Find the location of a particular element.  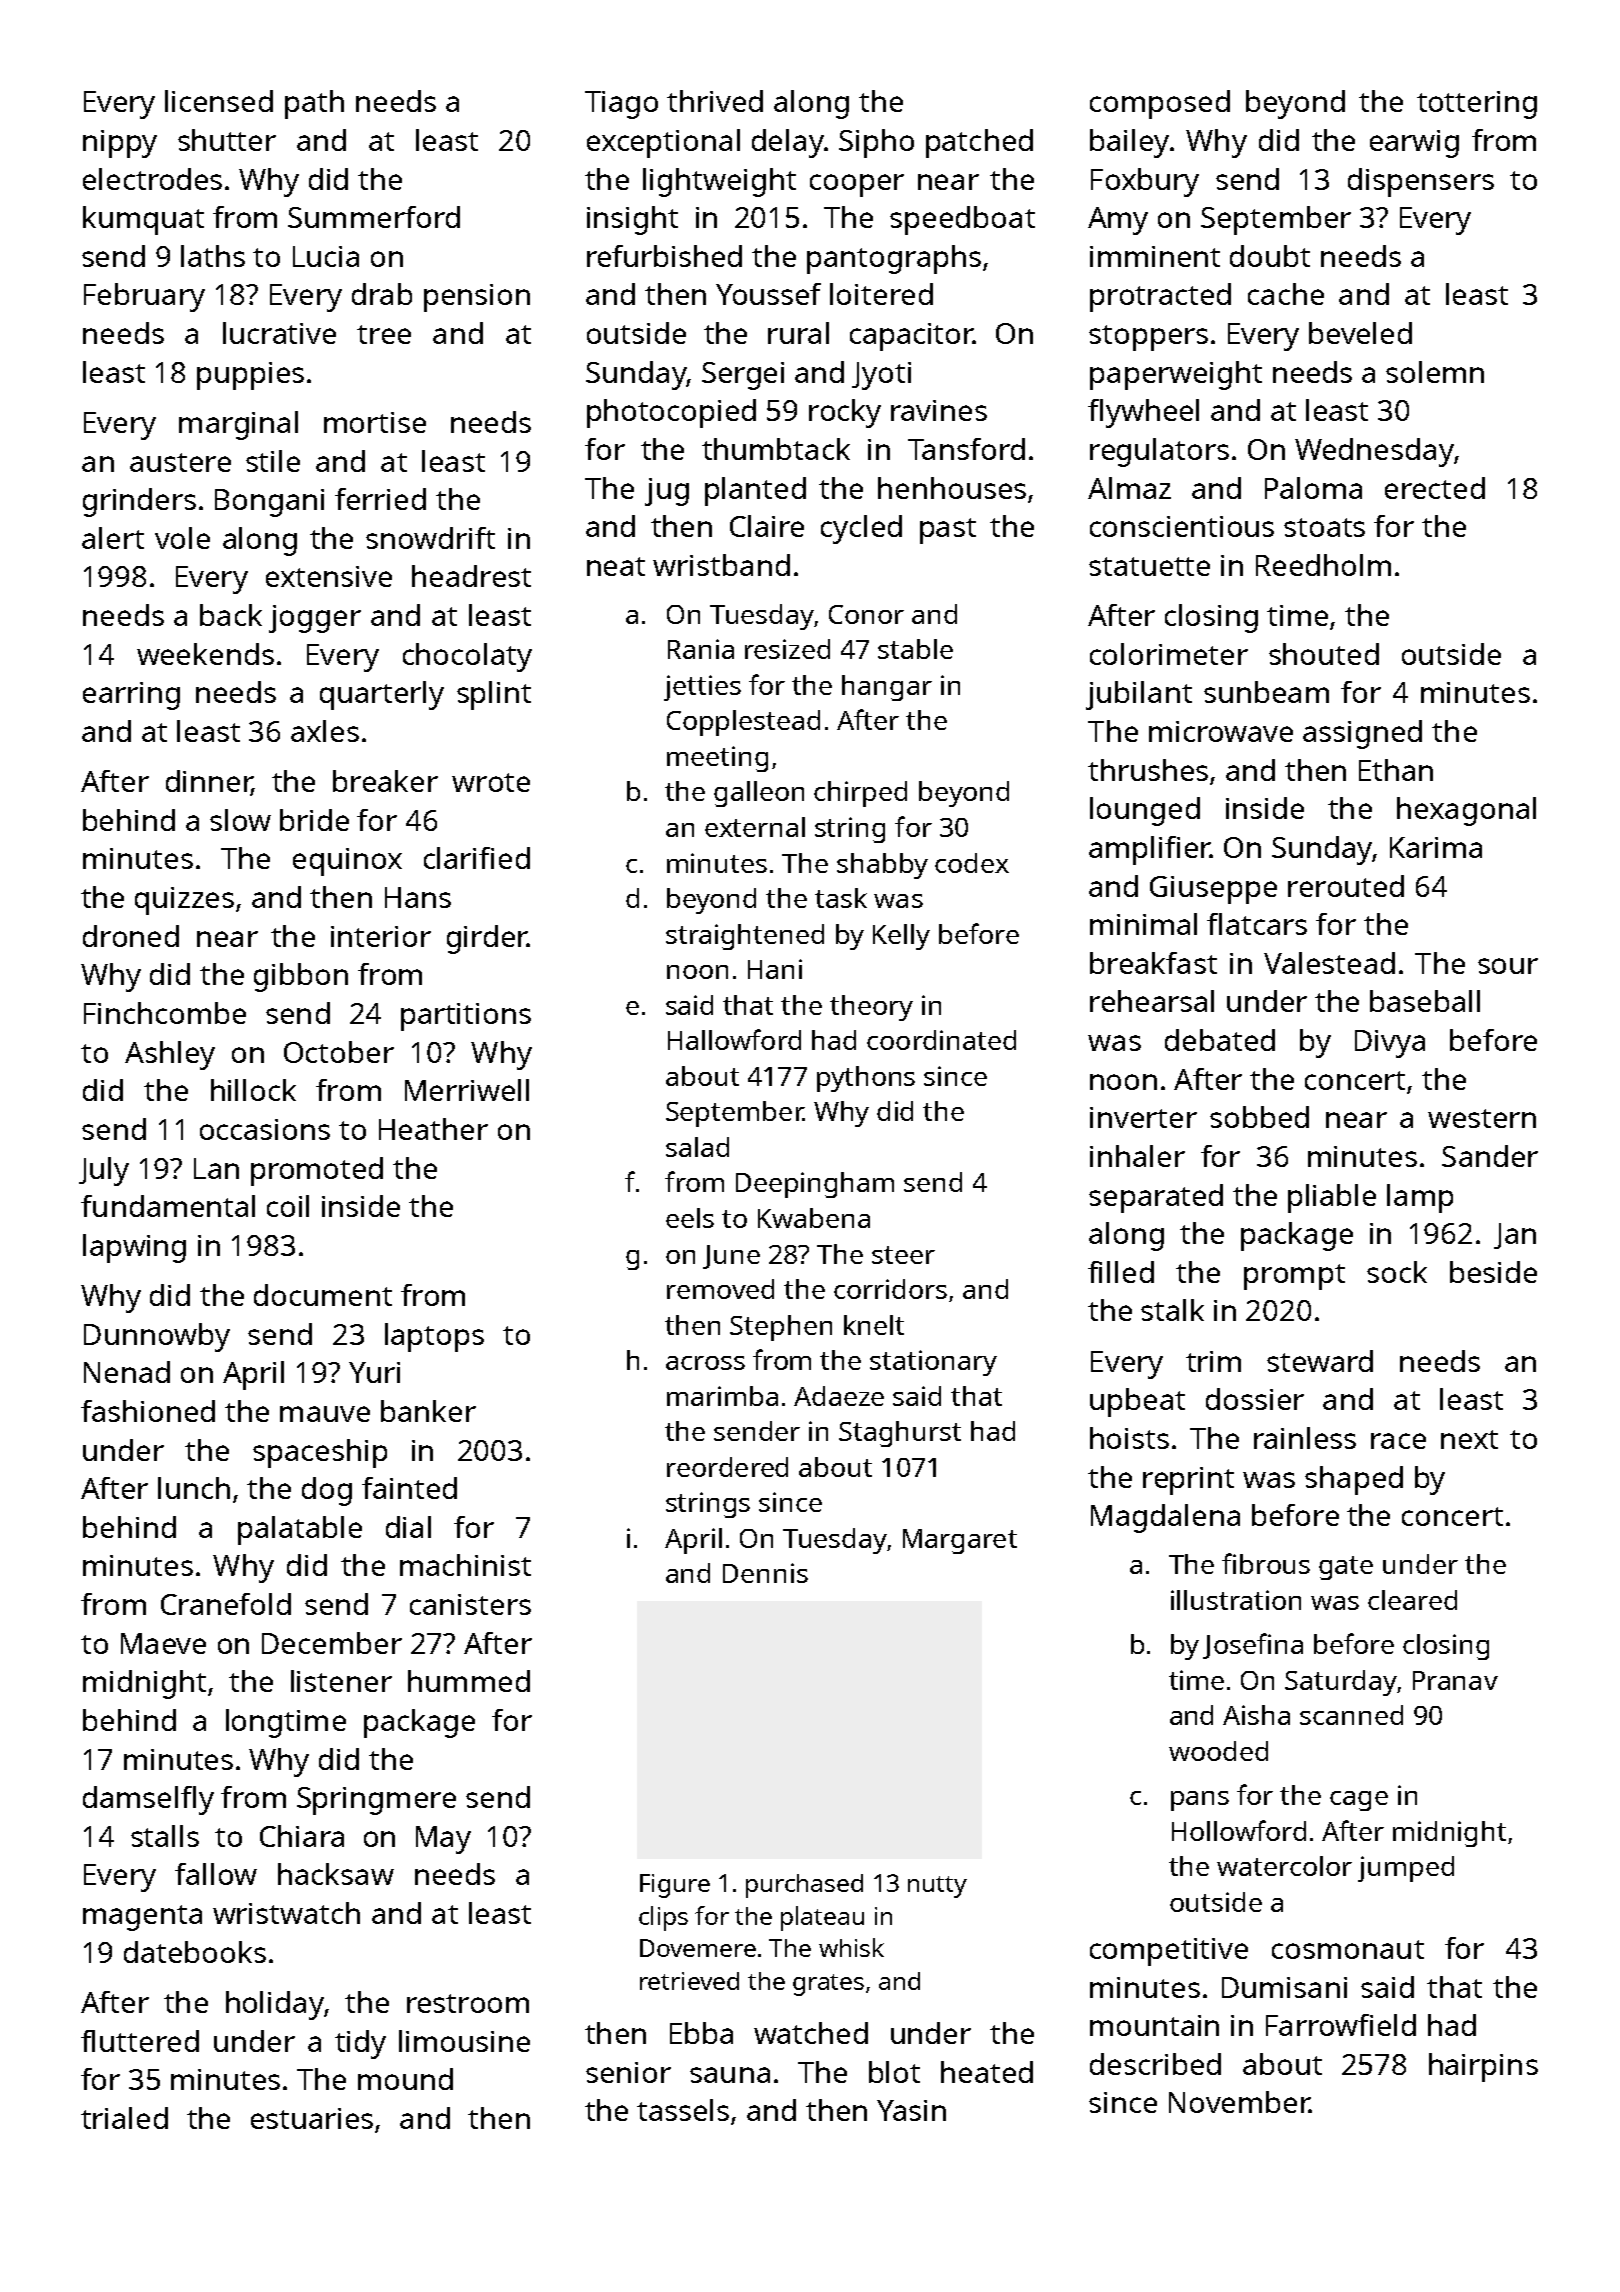

rural is located at coordinates (798, 333).
